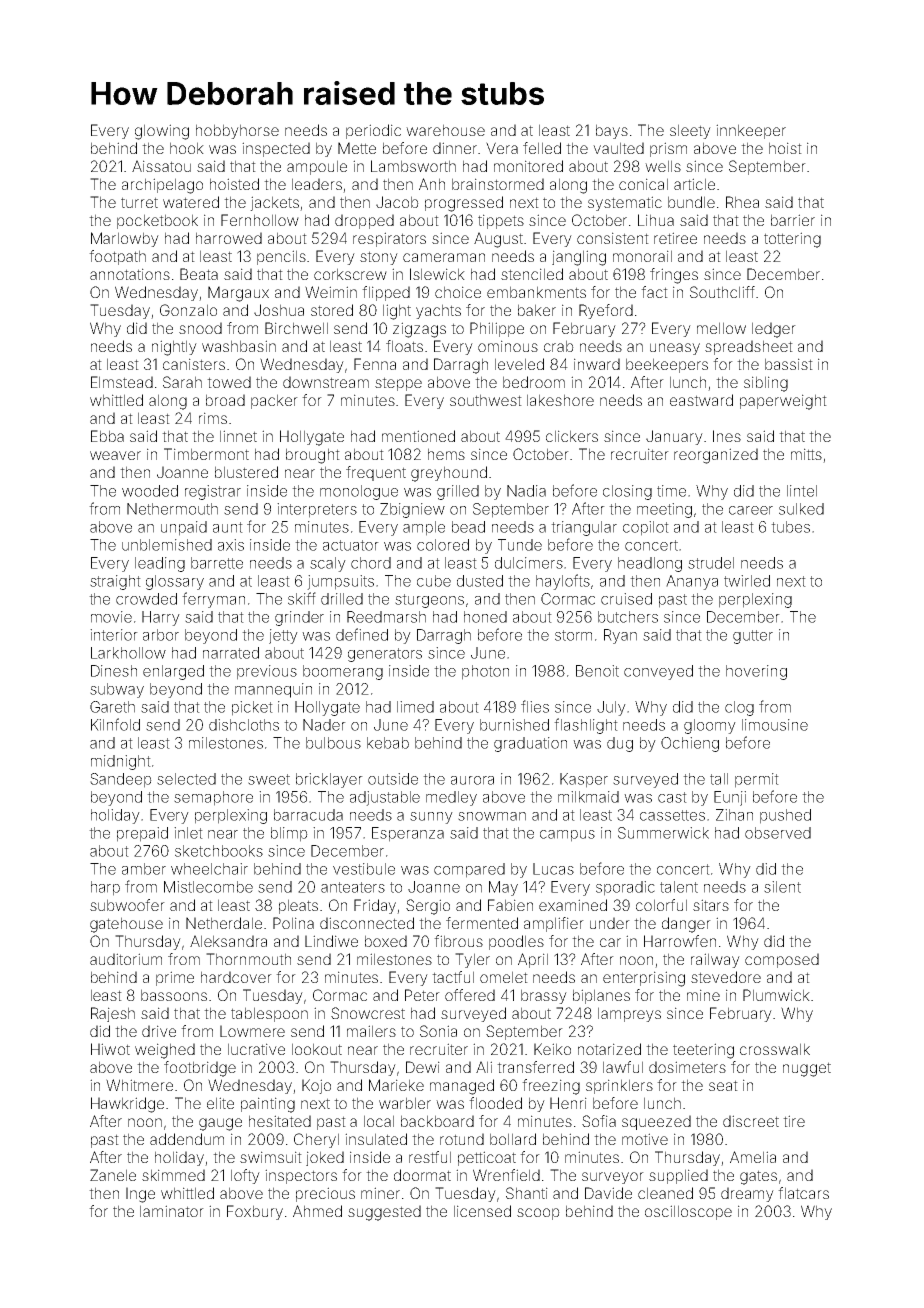 The width and height of the screenshot is (924, 1308). I want to click on periodic, so click(373, 131).
